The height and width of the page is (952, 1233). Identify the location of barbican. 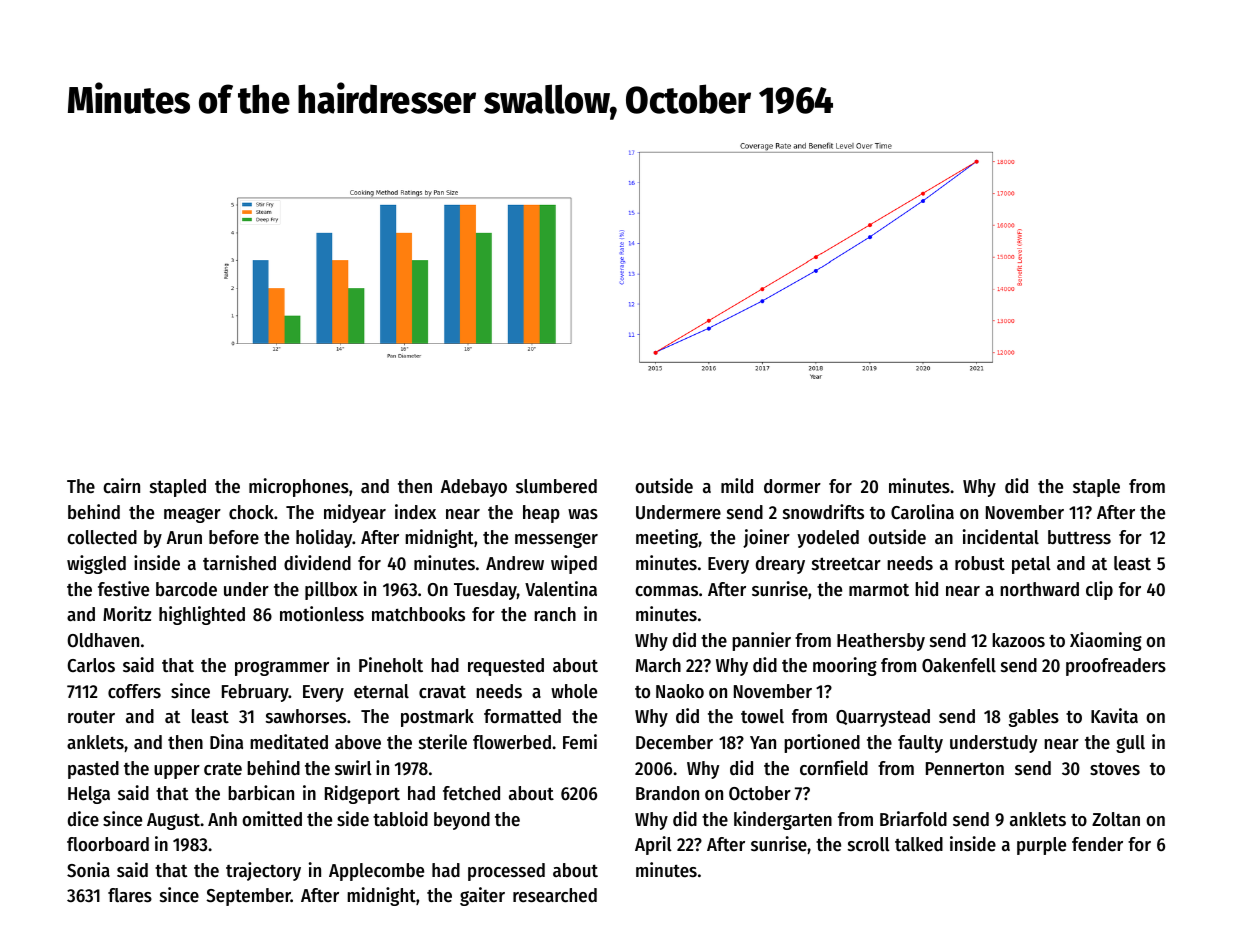
(261, 793).
